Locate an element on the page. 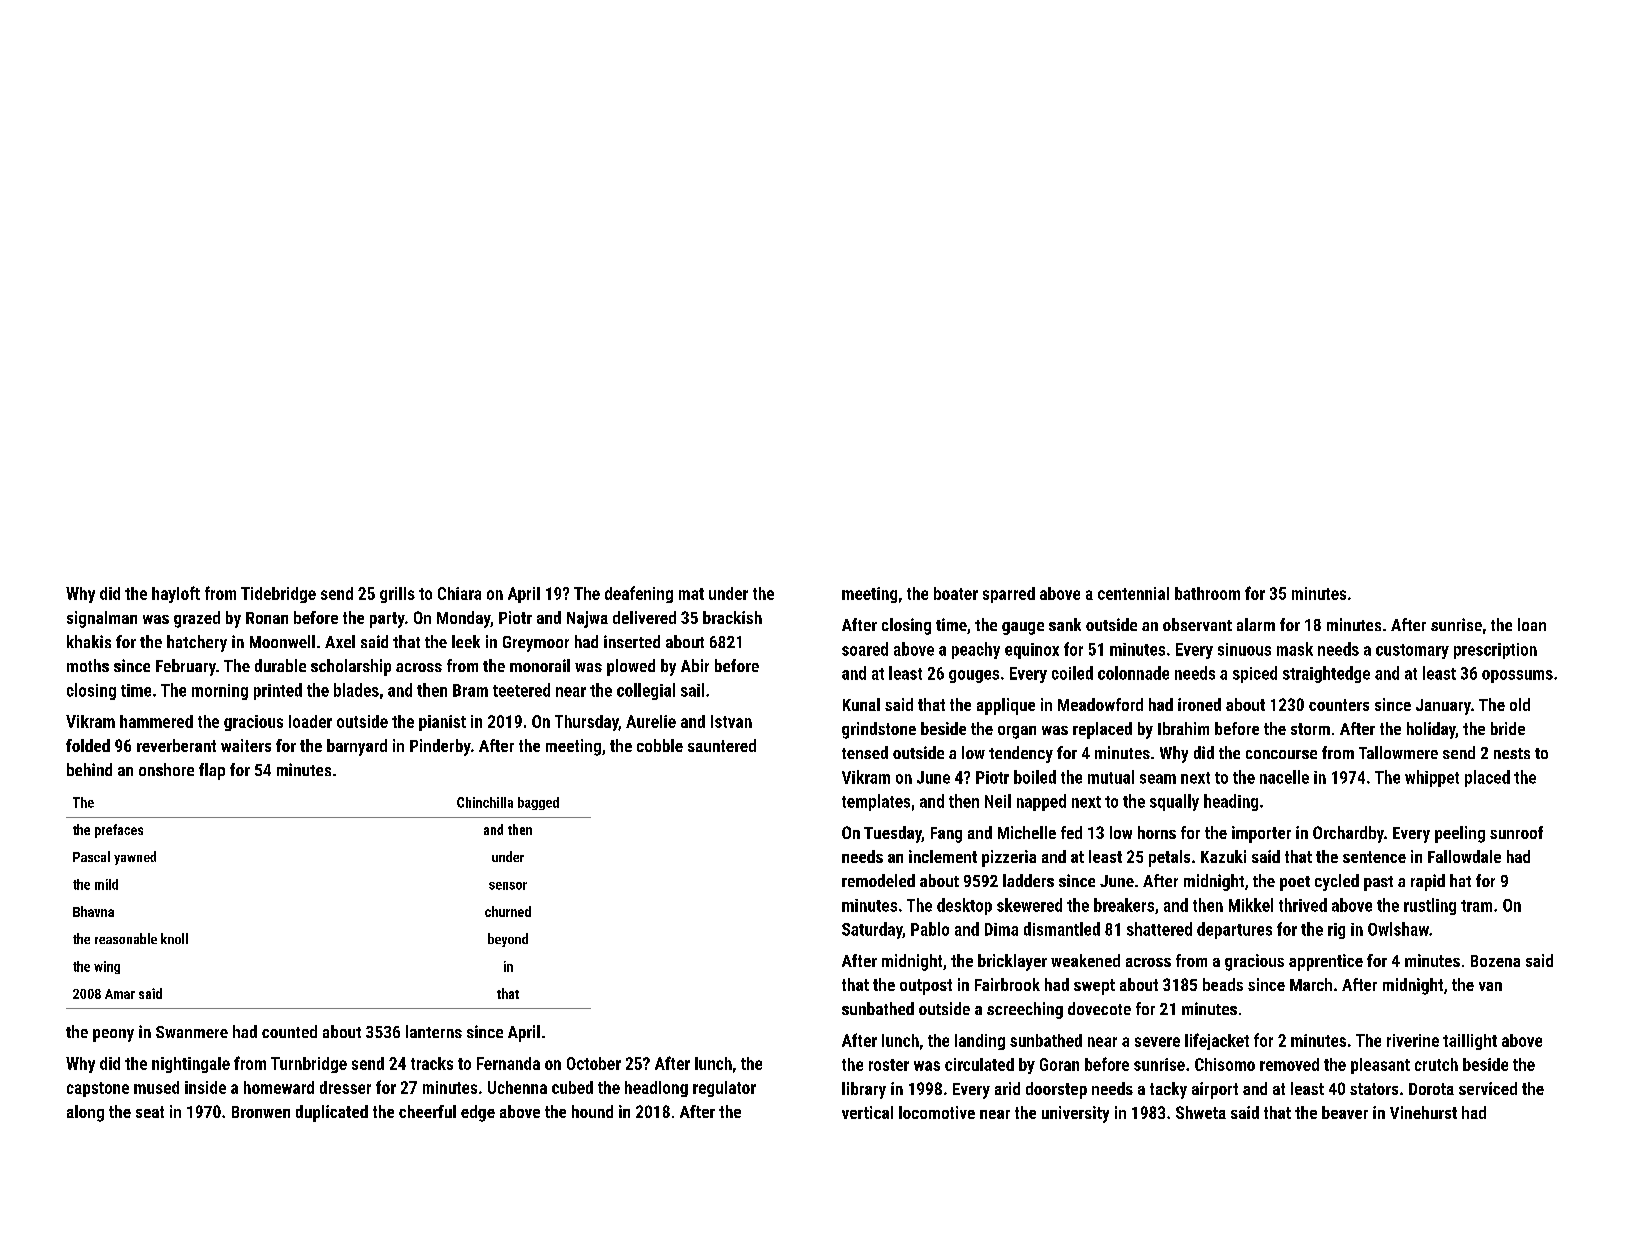  customary is located at coordinates (1412, 651).
